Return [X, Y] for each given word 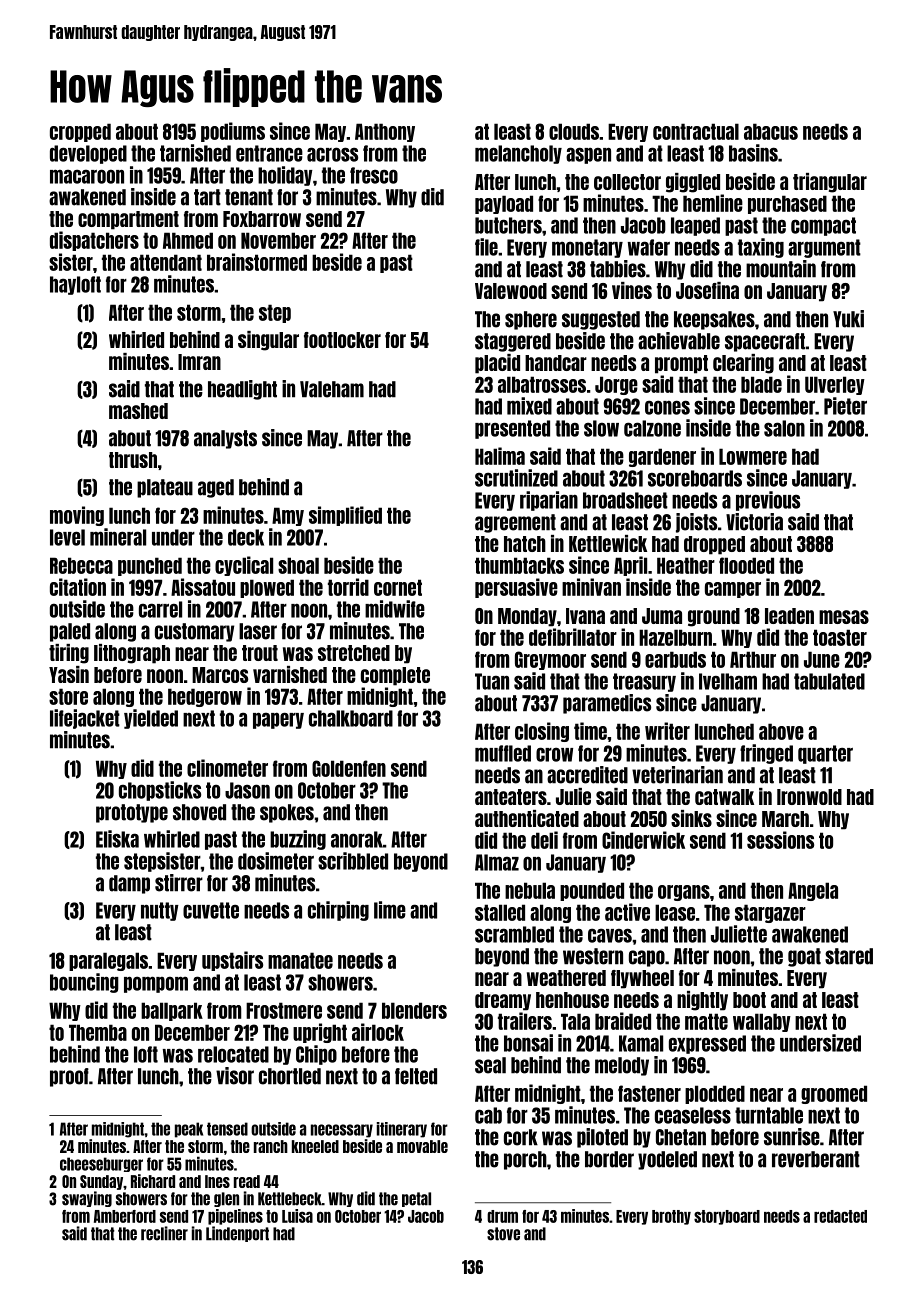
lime [390, 910]
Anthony [385, 132]
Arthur [753, 659]
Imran [199, 362]
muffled [503, 753]
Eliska [117, 839]
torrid [348, 587]
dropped [714, 545]
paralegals [108, 961]
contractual [696, 131]
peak [189, 1130]
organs [684, 893]
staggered [513, 342]
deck [246, 537]
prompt [681, 364]
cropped [80, 132]
